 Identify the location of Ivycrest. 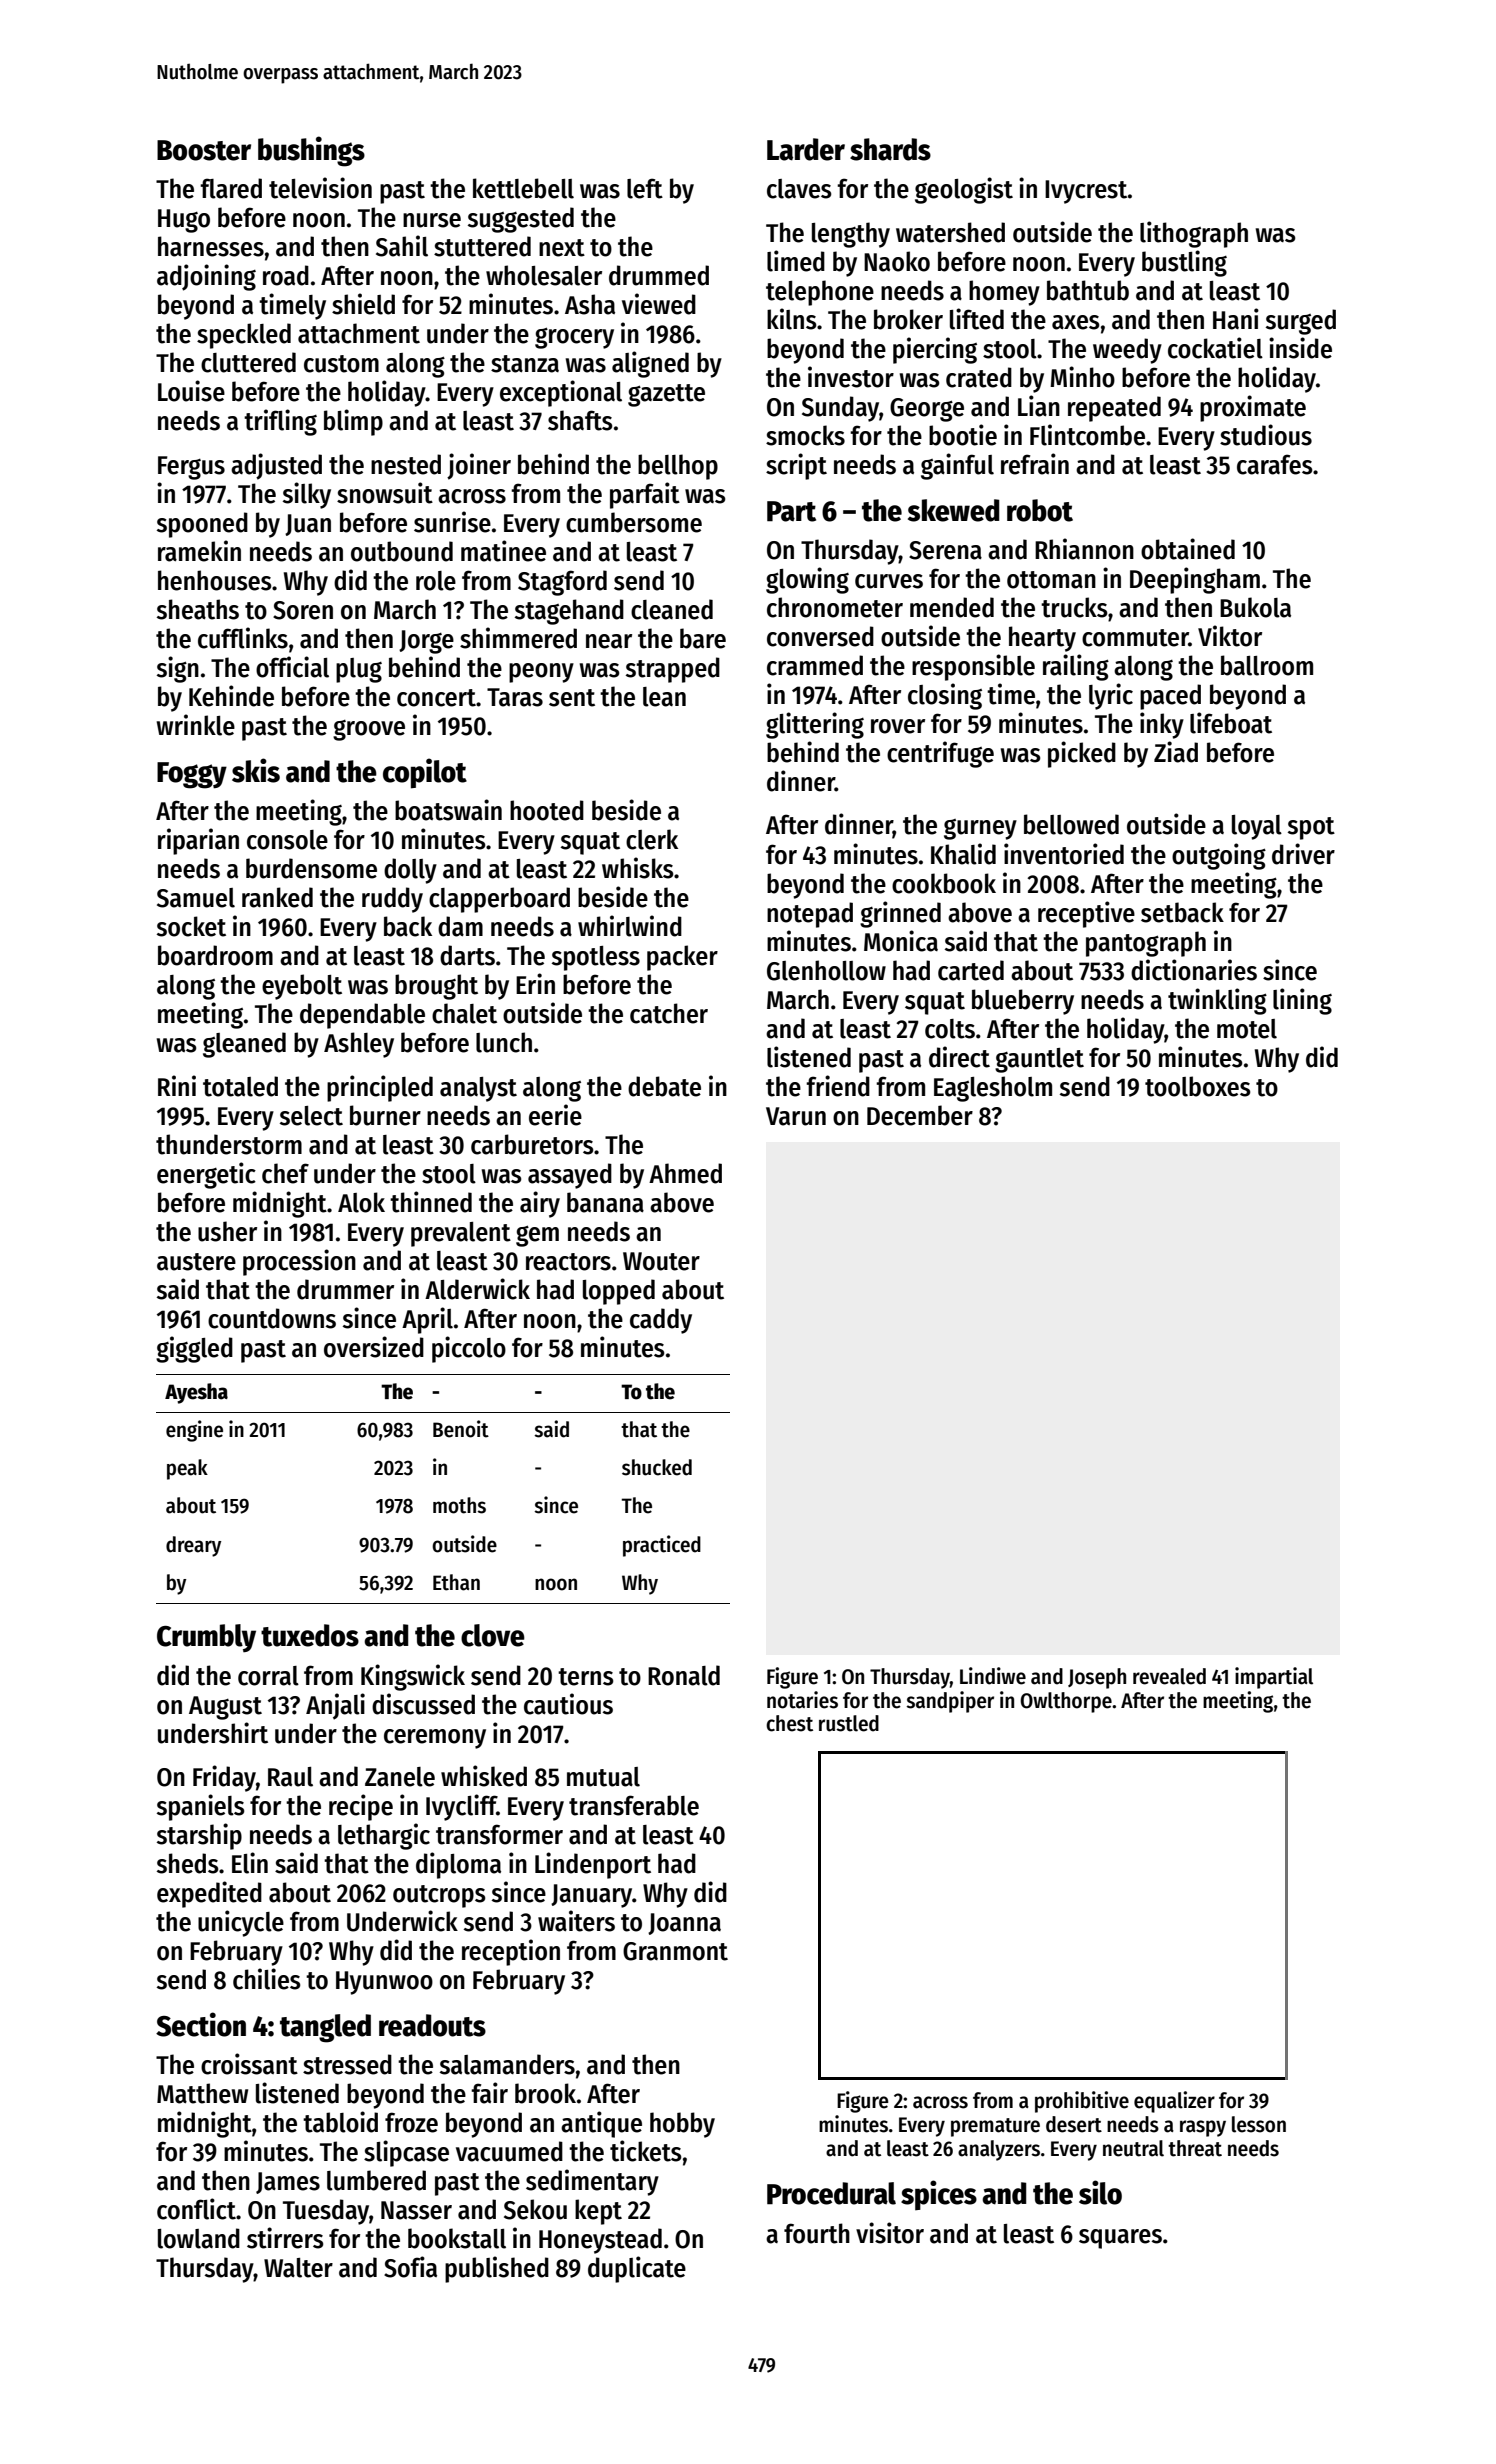
(1086, 192).
